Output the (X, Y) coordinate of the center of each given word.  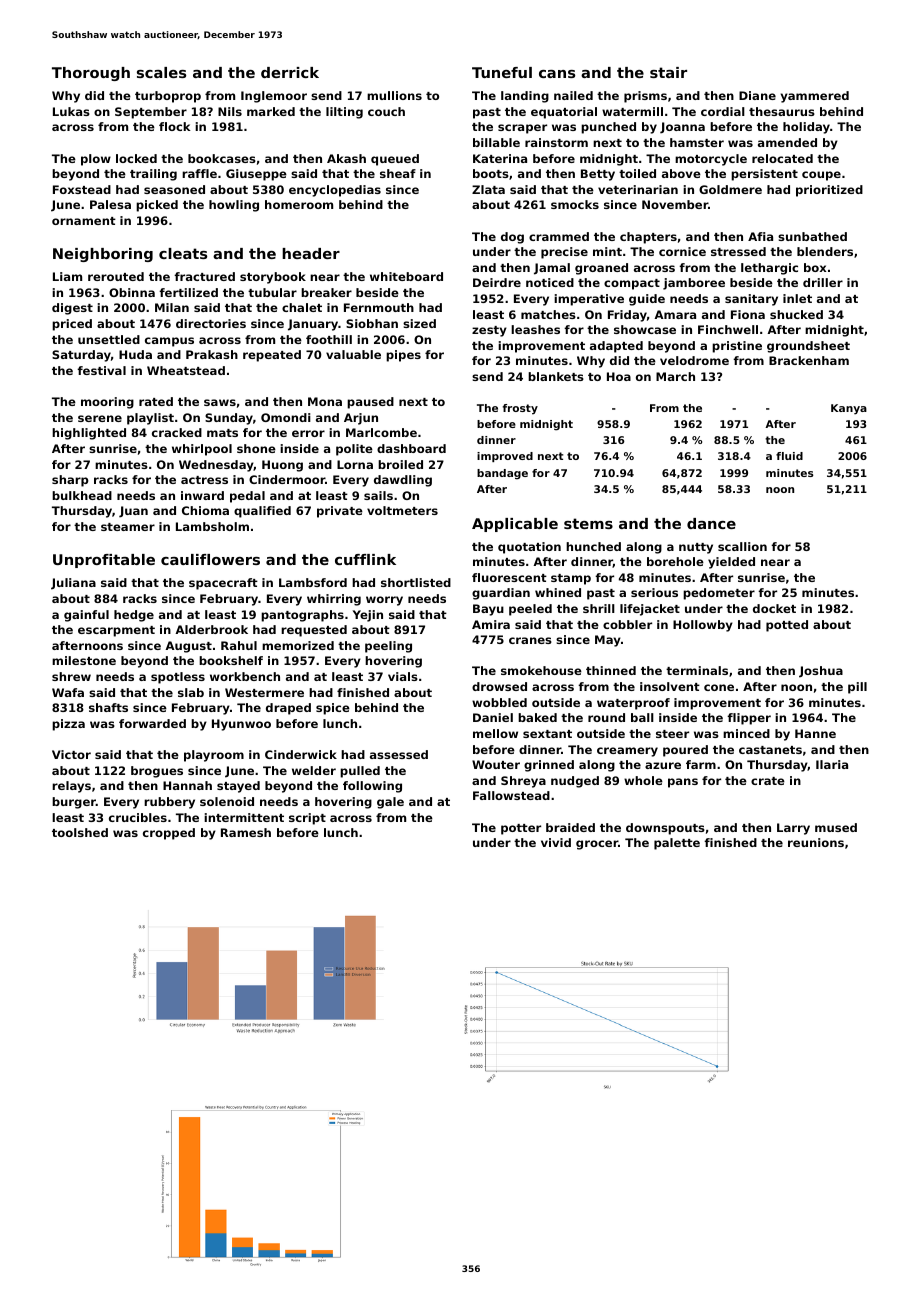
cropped (169, 834)
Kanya (849, 409)
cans (557, 74)
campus (169, 342)
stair (668, 72)
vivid (556, 842)
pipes (403, 356)
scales (161, 72)
